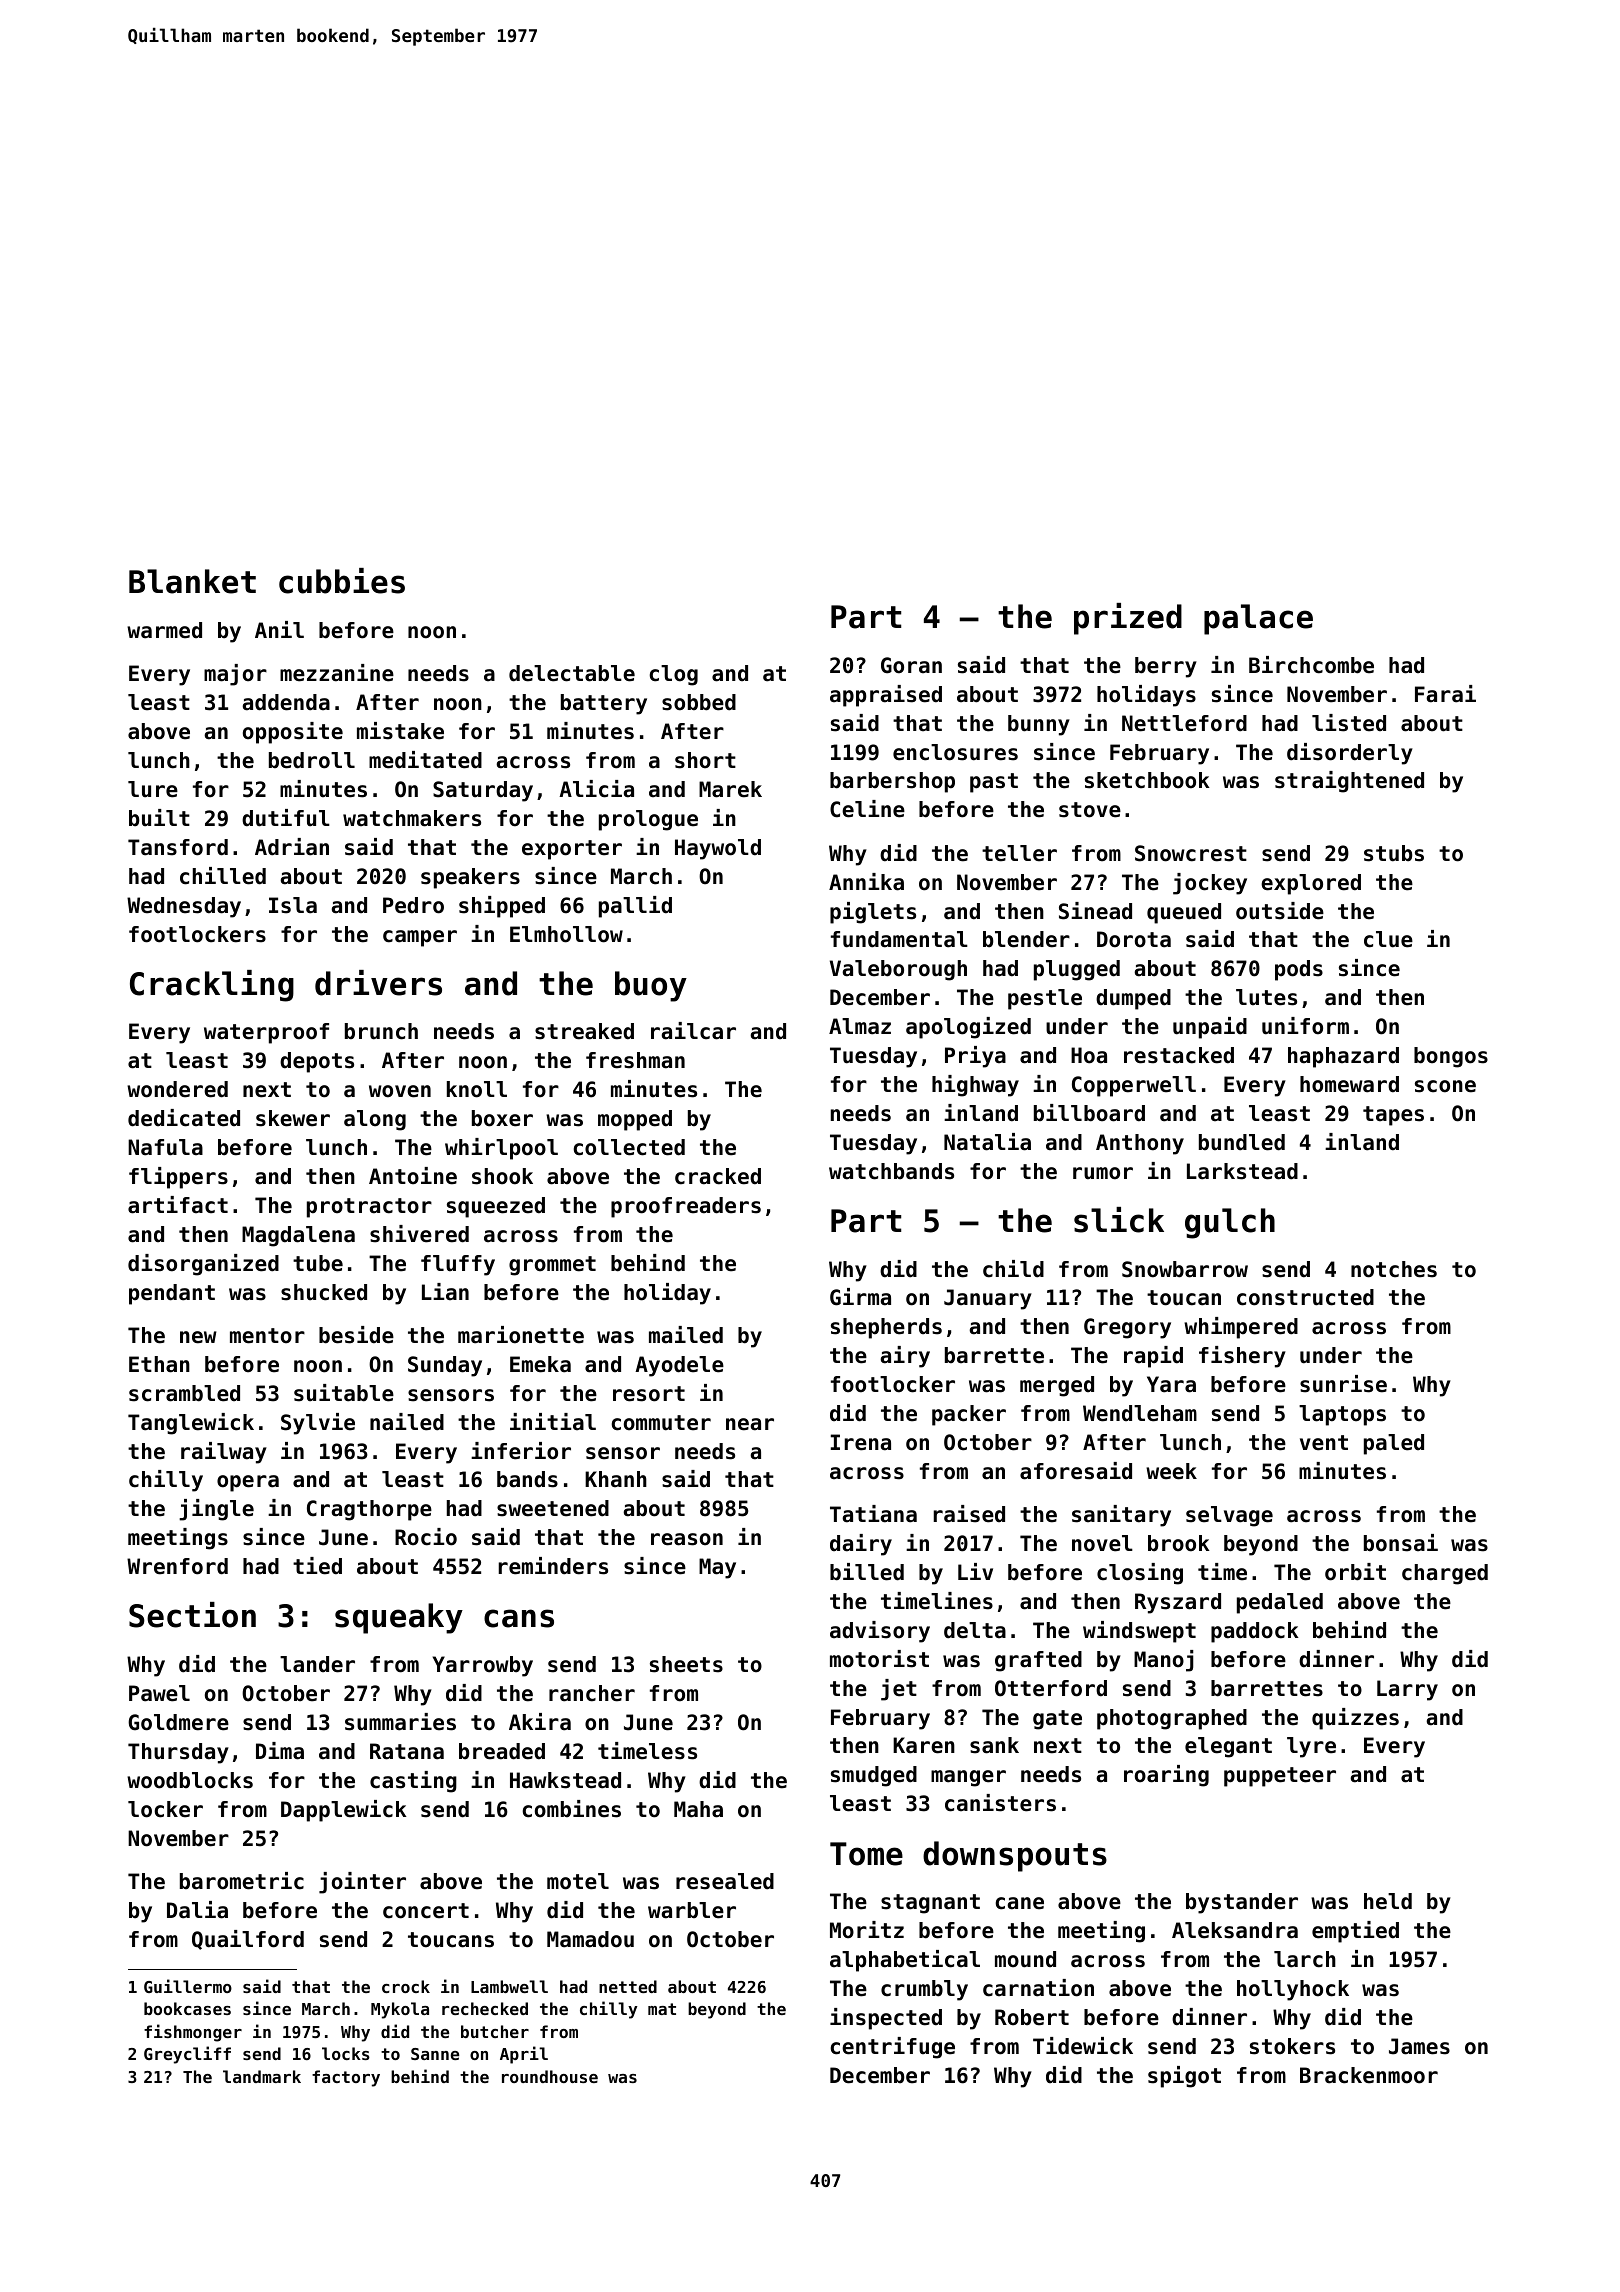 This screenshot has width=1620, height=2292. What do you see at coordinates (725, 1881) in the screenshot?
I see `resealed` at bounding box center [725, 1881].
